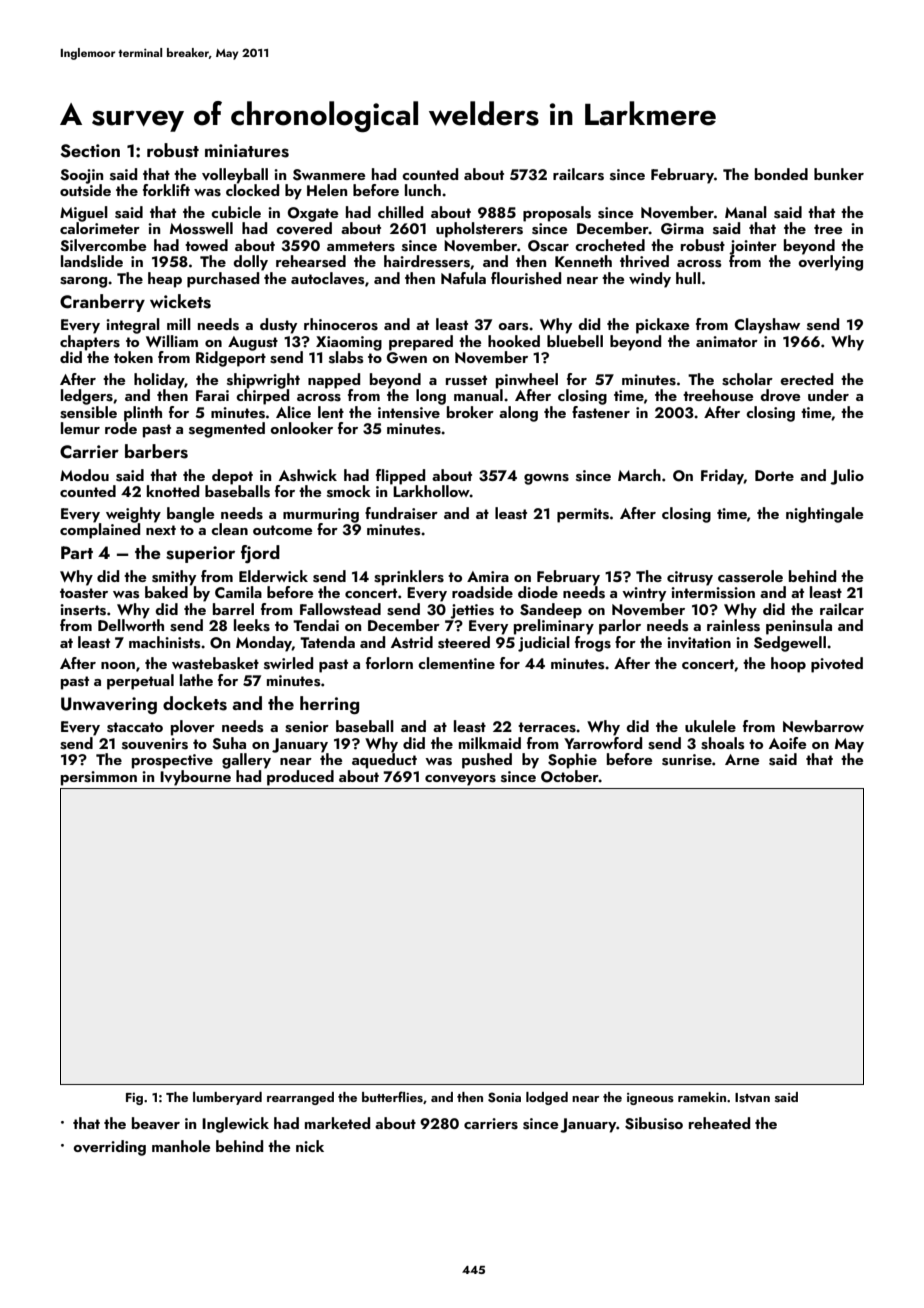 This page has height=1308, width=924. Describe the element at coordinates (109, 1148) in the page. I see `overriding` at that location.
